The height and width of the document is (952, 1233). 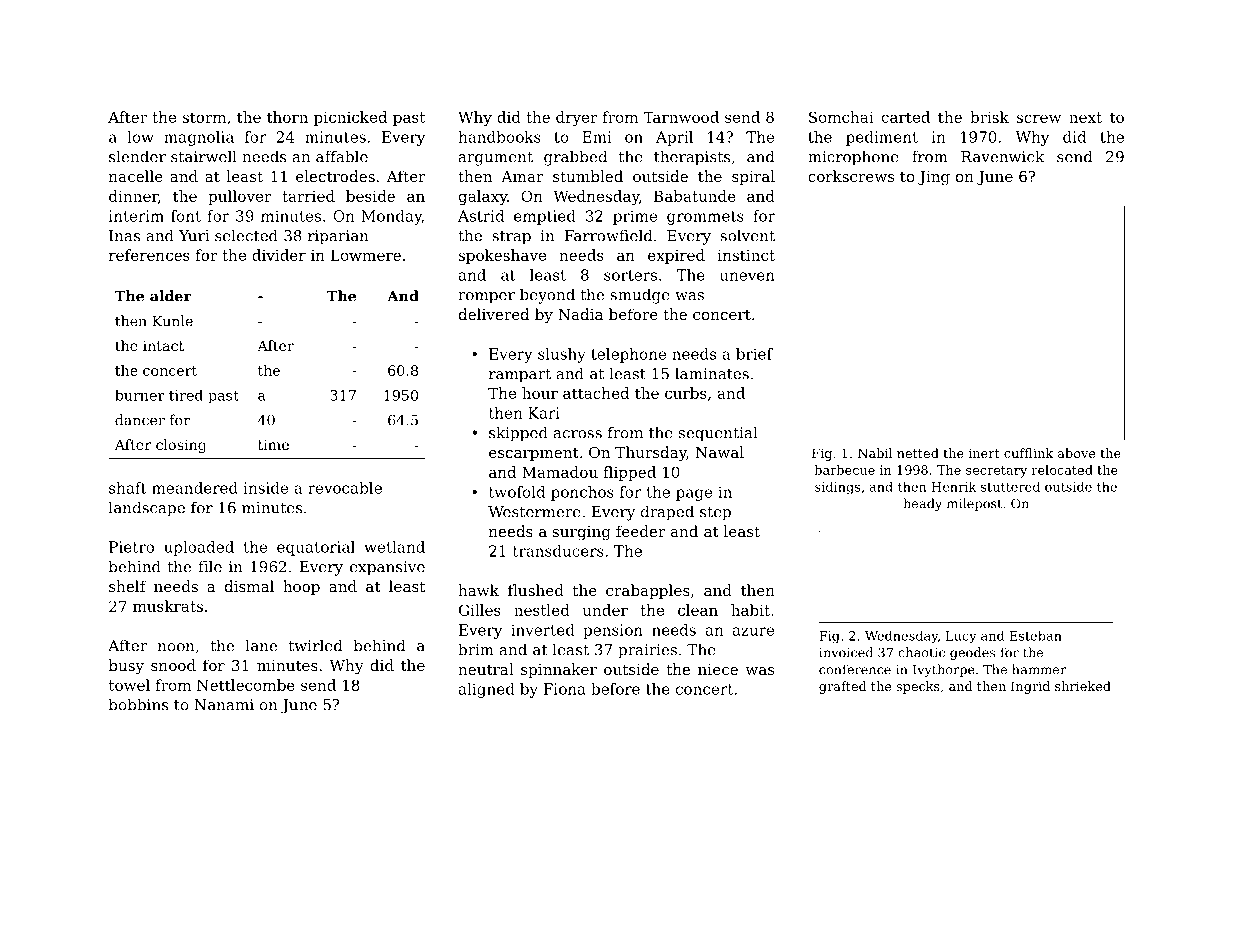 What do you see at coordinates (163, 345) in the document?
I see `intact` at bounding box center [163, 345].
